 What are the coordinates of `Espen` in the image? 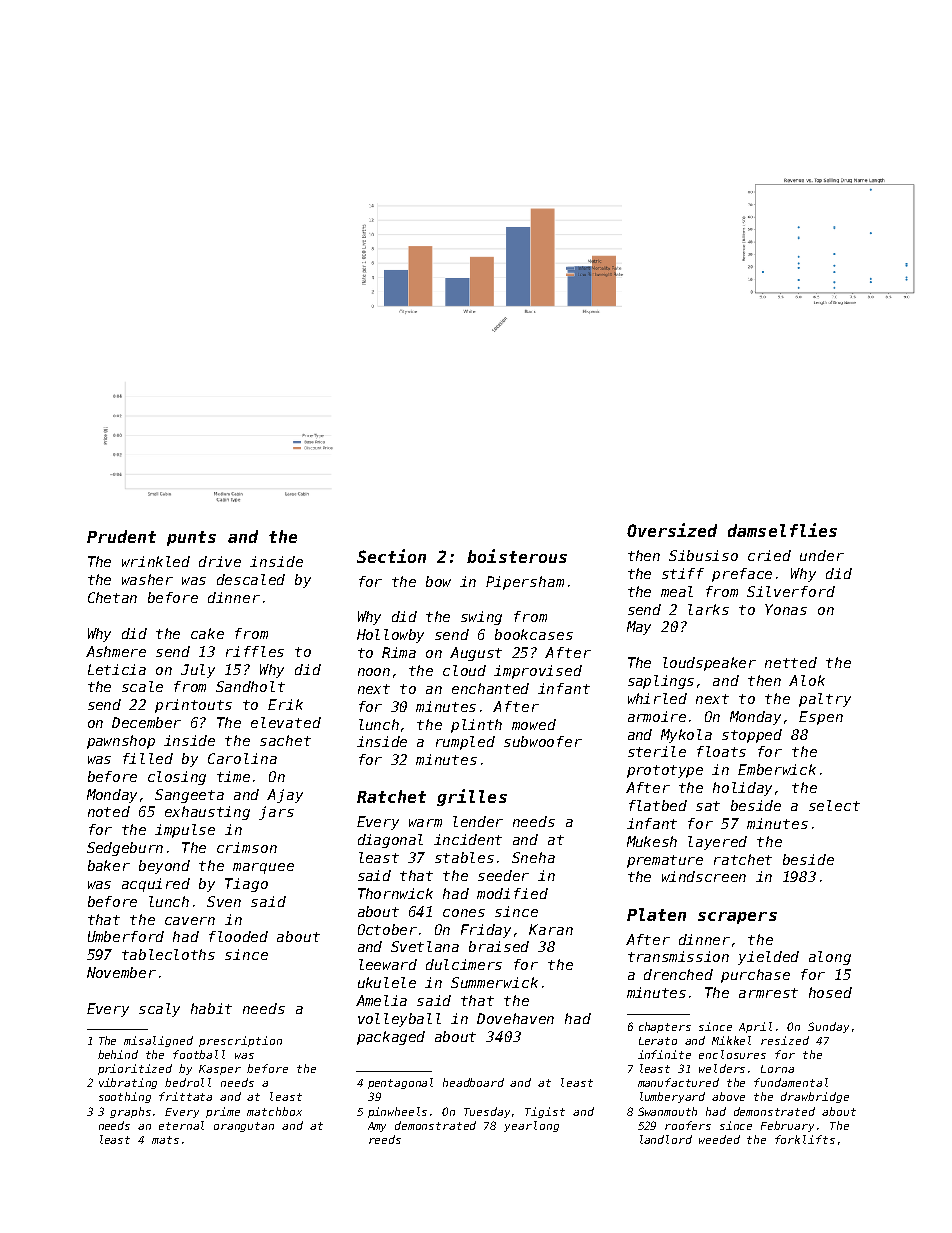 It's located at (821, 718).
